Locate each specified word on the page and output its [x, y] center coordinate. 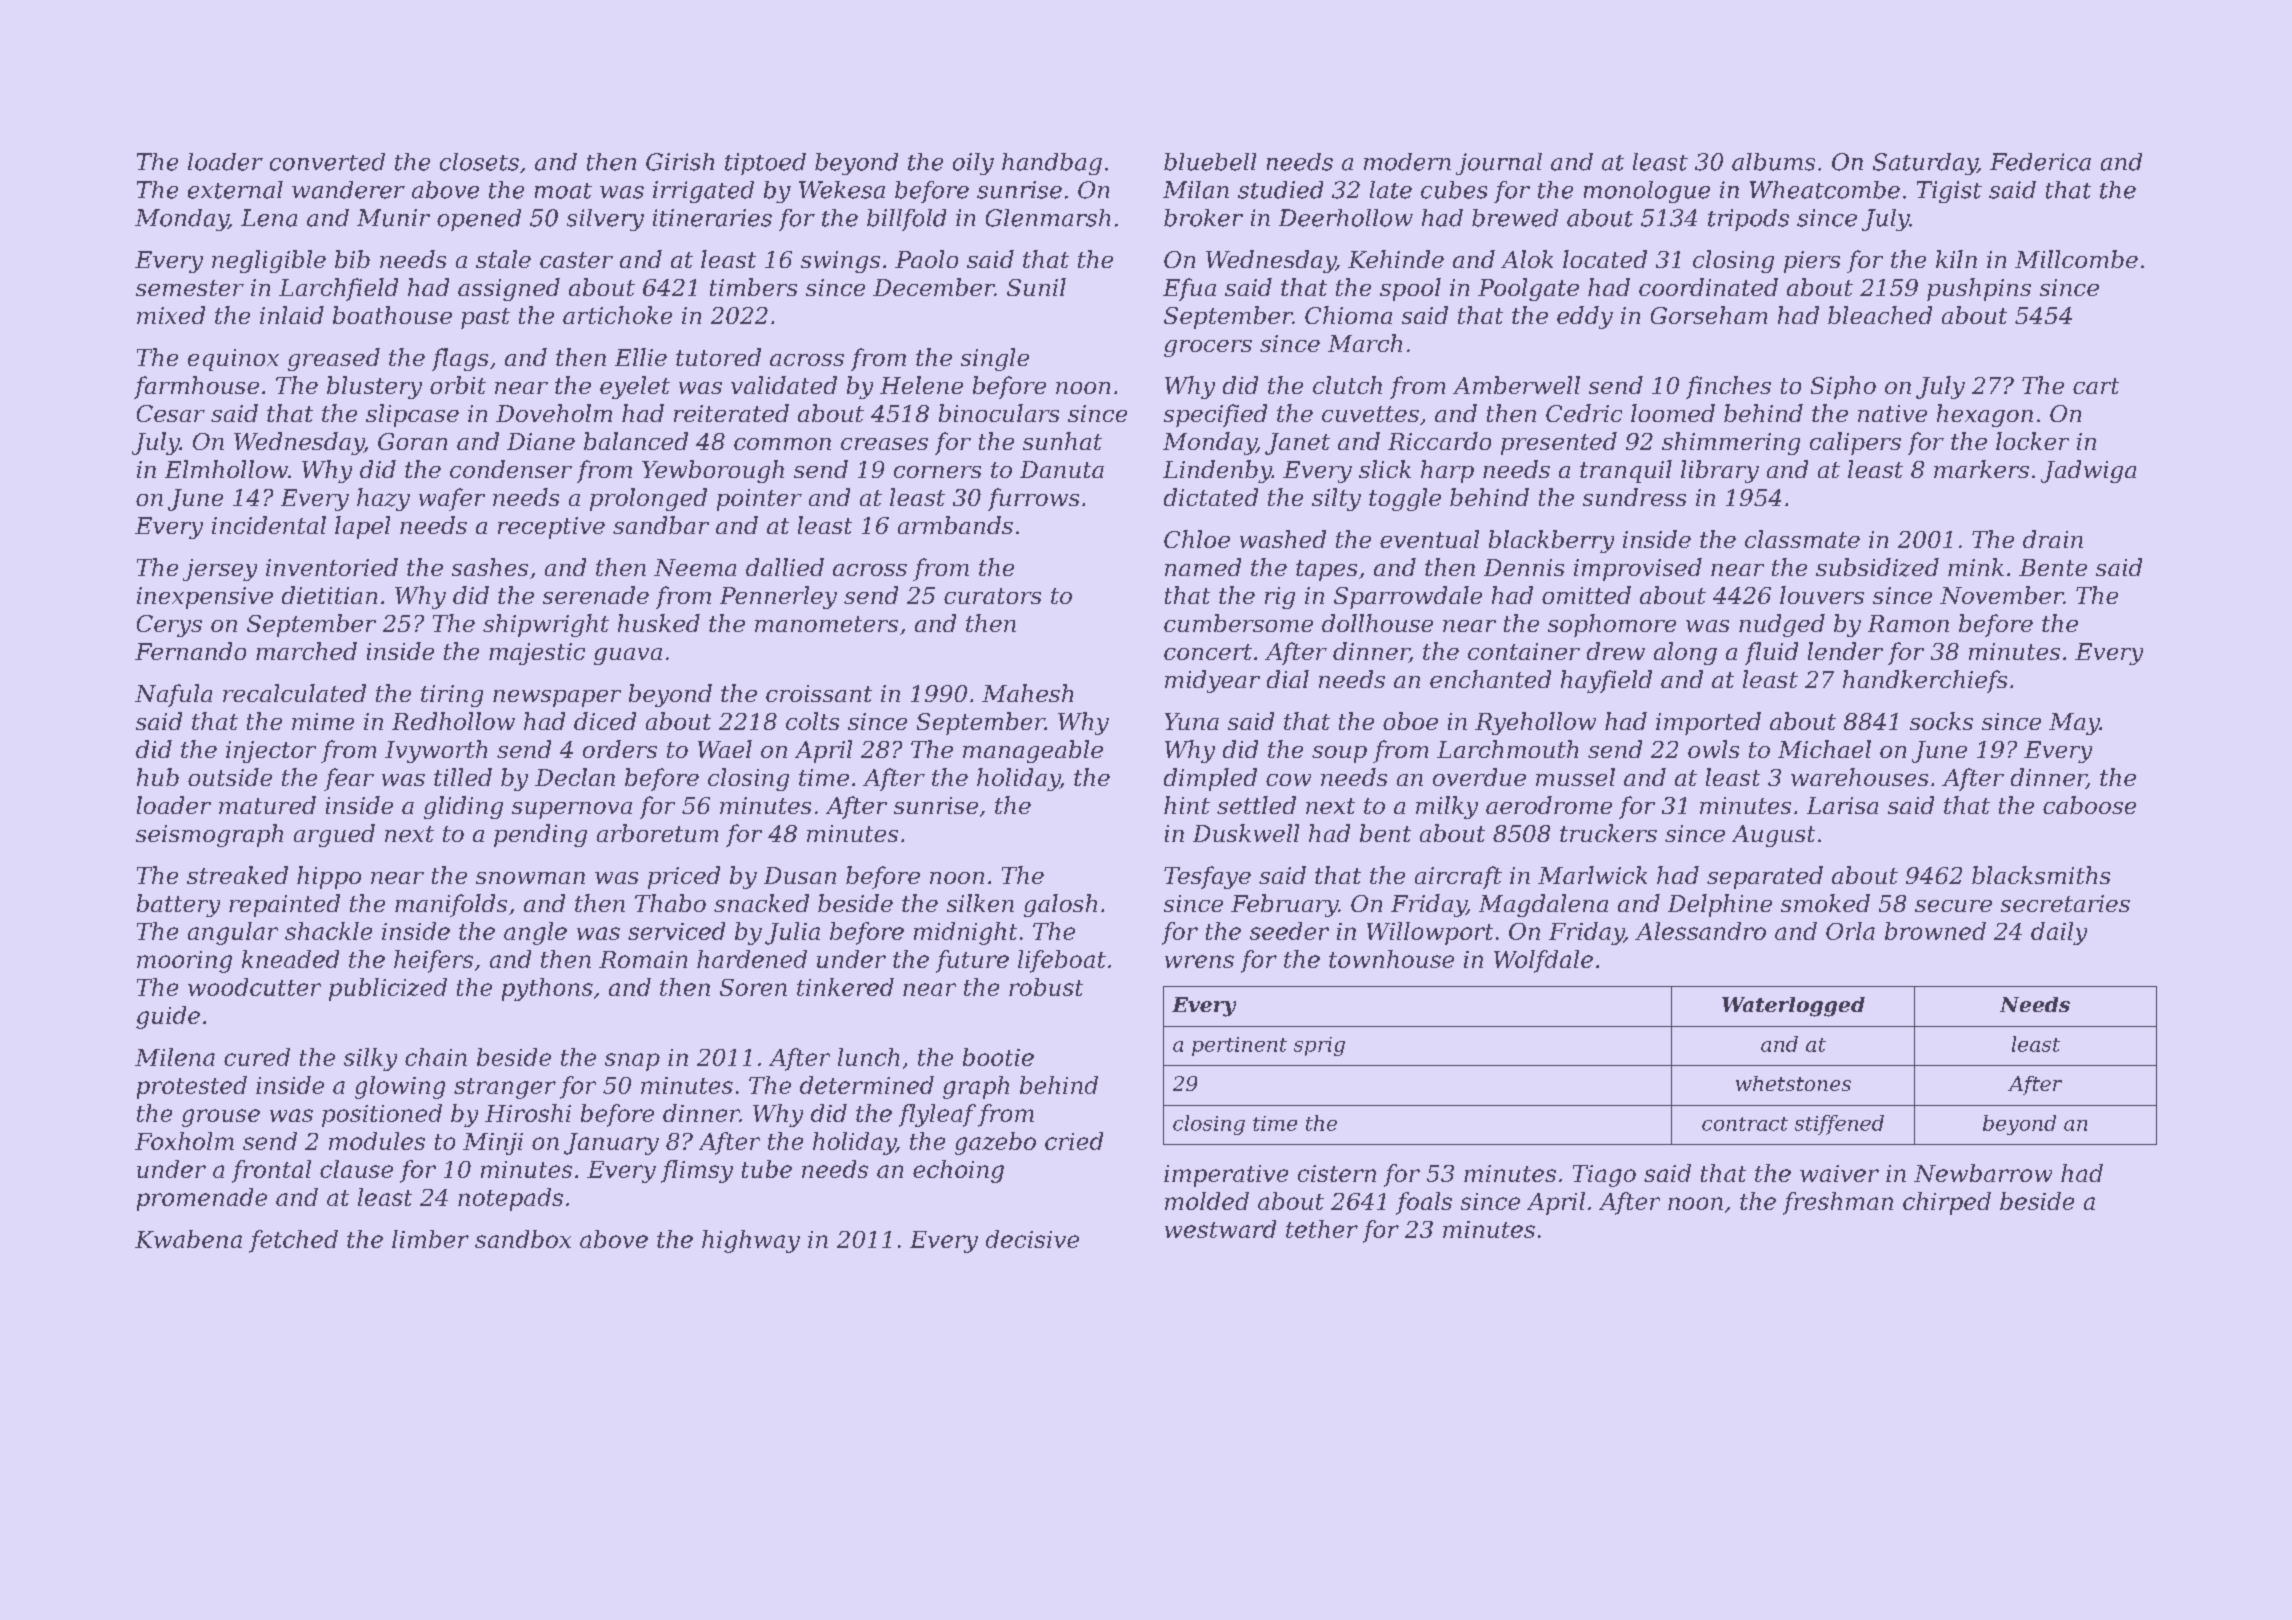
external [235, 190]
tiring [452, 696]
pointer [759, 500]
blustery [374, 387]
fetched [293, 1241]
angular [233, 933]
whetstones [1793, 1083]
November [2001, 595]
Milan [1196, 190]
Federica [2040, 162]
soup [1339, 754]
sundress [1634, 497]
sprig [1319, 1046]
